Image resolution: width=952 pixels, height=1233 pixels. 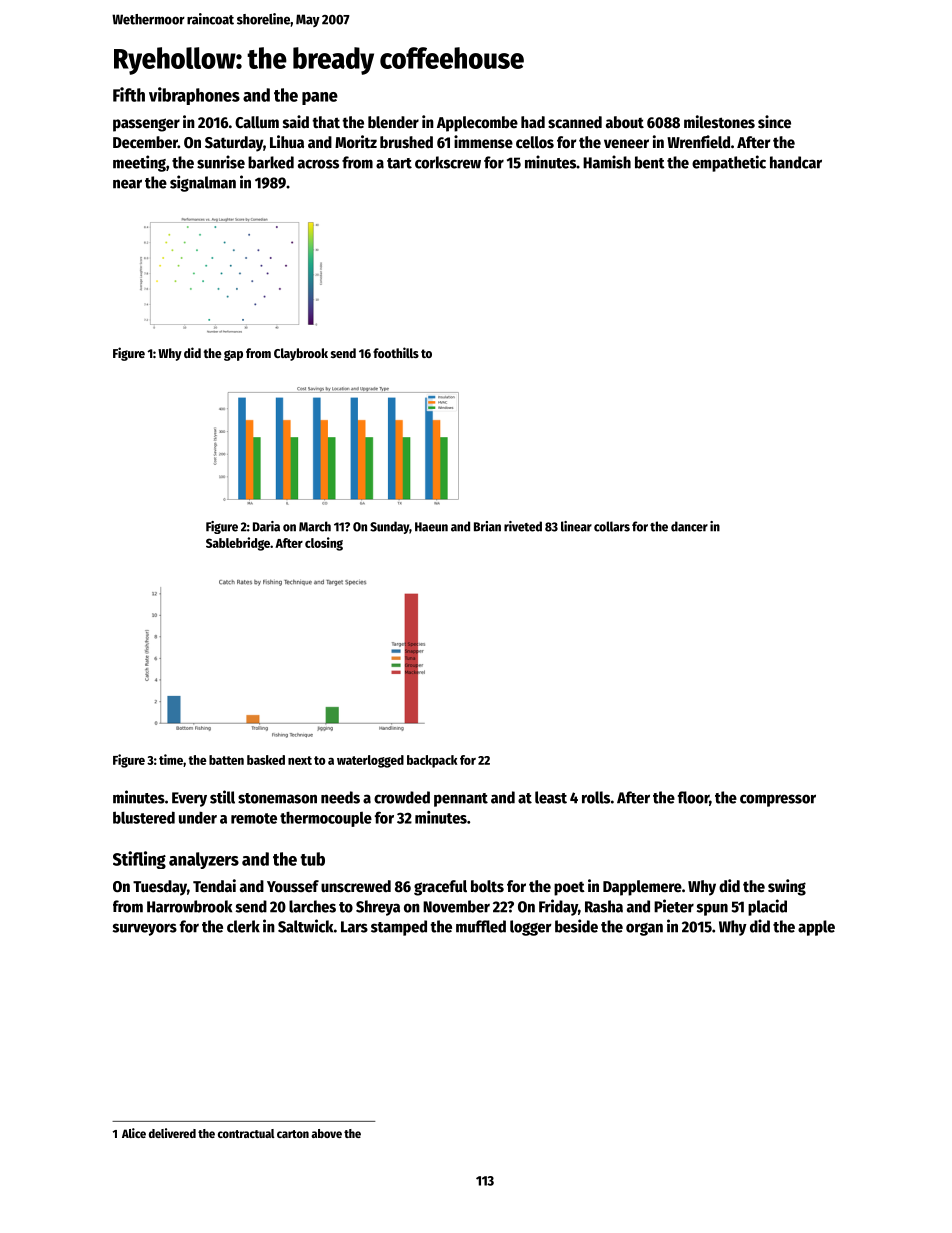 I want to click on about, so click(x=625, y=122).
